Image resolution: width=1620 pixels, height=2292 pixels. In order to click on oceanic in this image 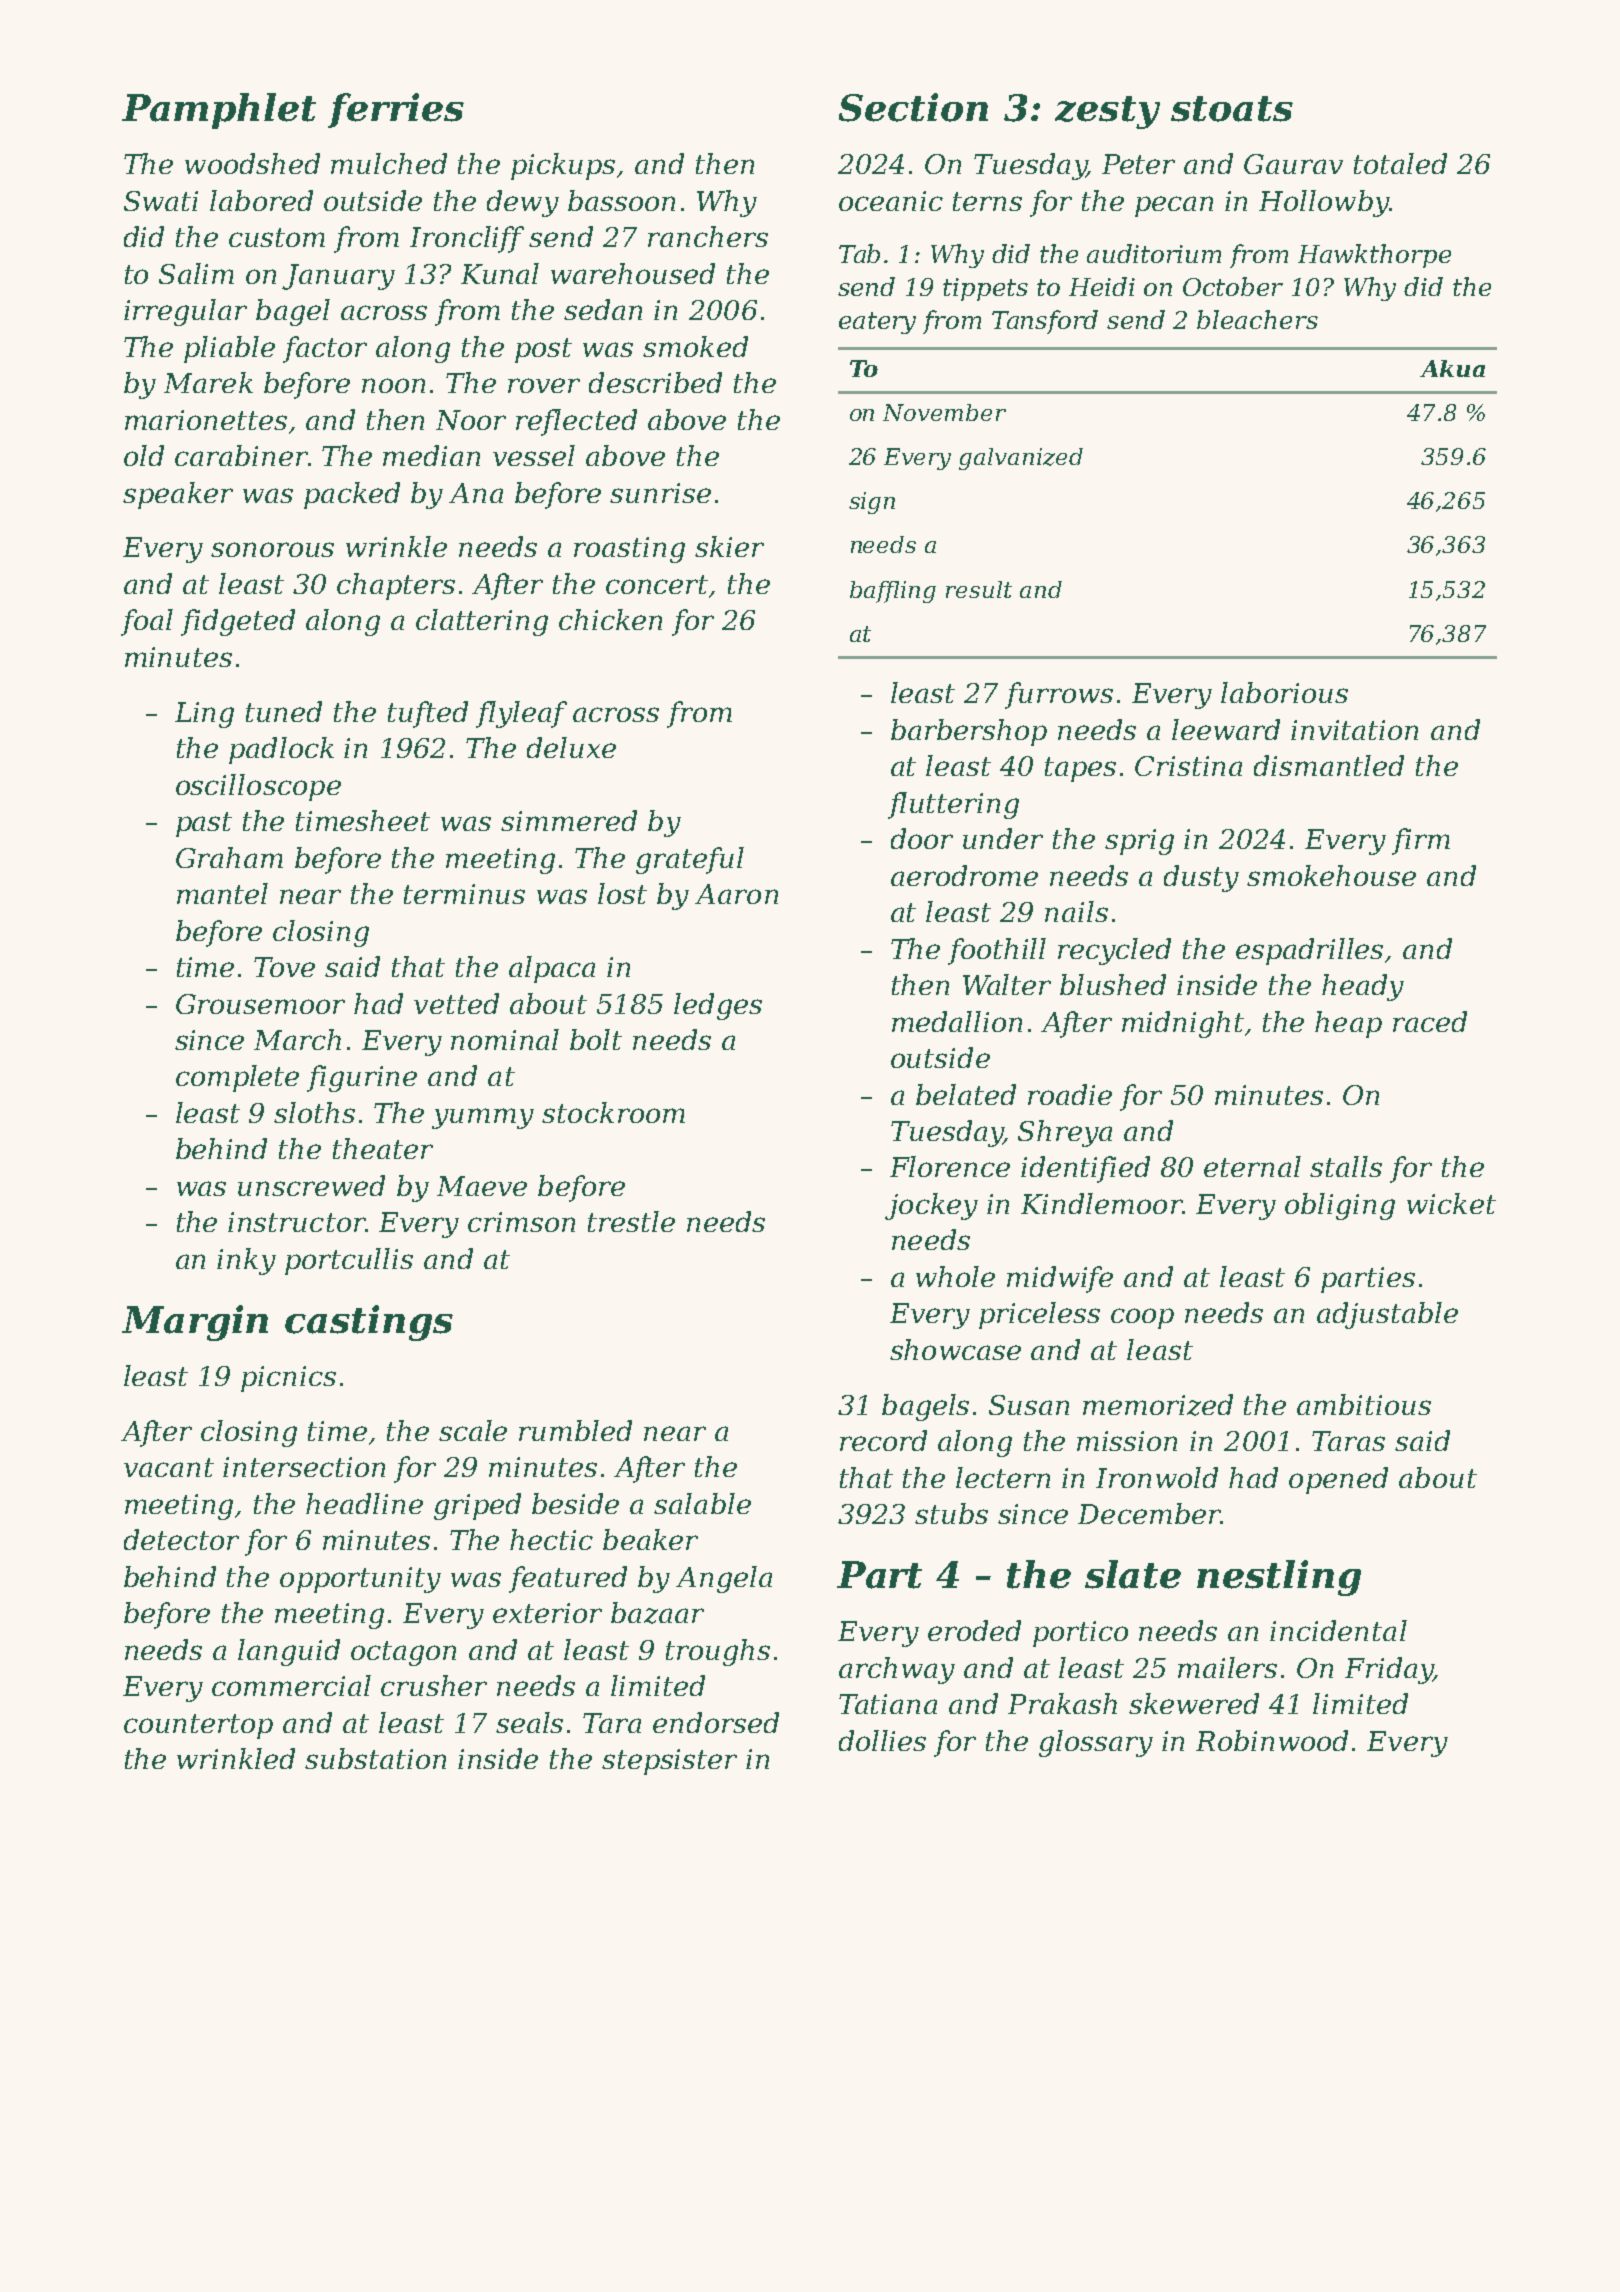, I will do `click(891, 201)`.
